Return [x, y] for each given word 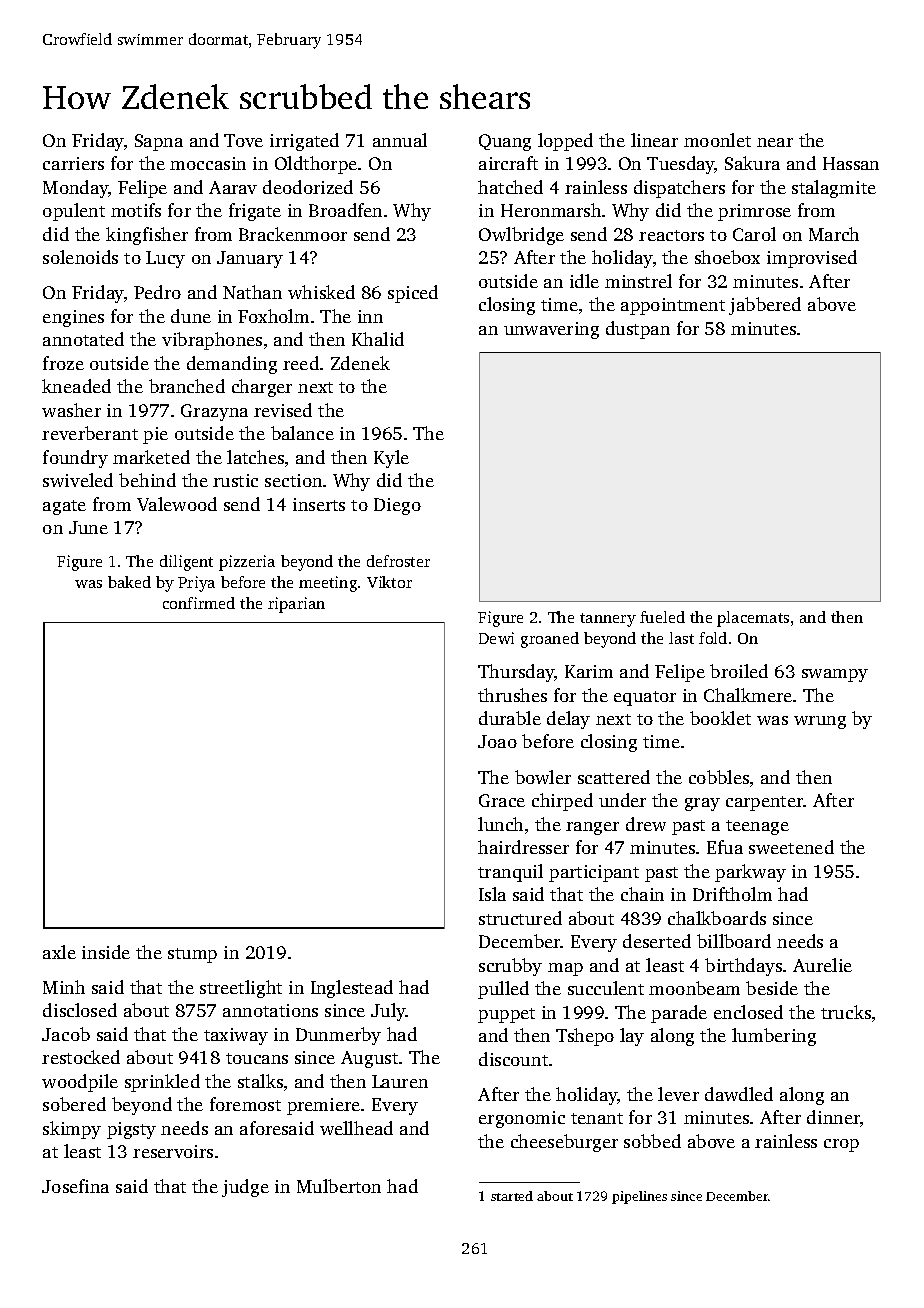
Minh [64, 987]
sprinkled [162, 1083]
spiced [413, 294]
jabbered [765, 306]
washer [71, 410]
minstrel [638, 281]
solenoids [80, 257]
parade [679, 1014]
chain [642, 894]
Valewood [177, 504]
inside [106, 952]
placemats [753, 619]
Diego [397, 506]
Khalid [378, 339]
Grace [502, 800]
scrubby [510, 967]
